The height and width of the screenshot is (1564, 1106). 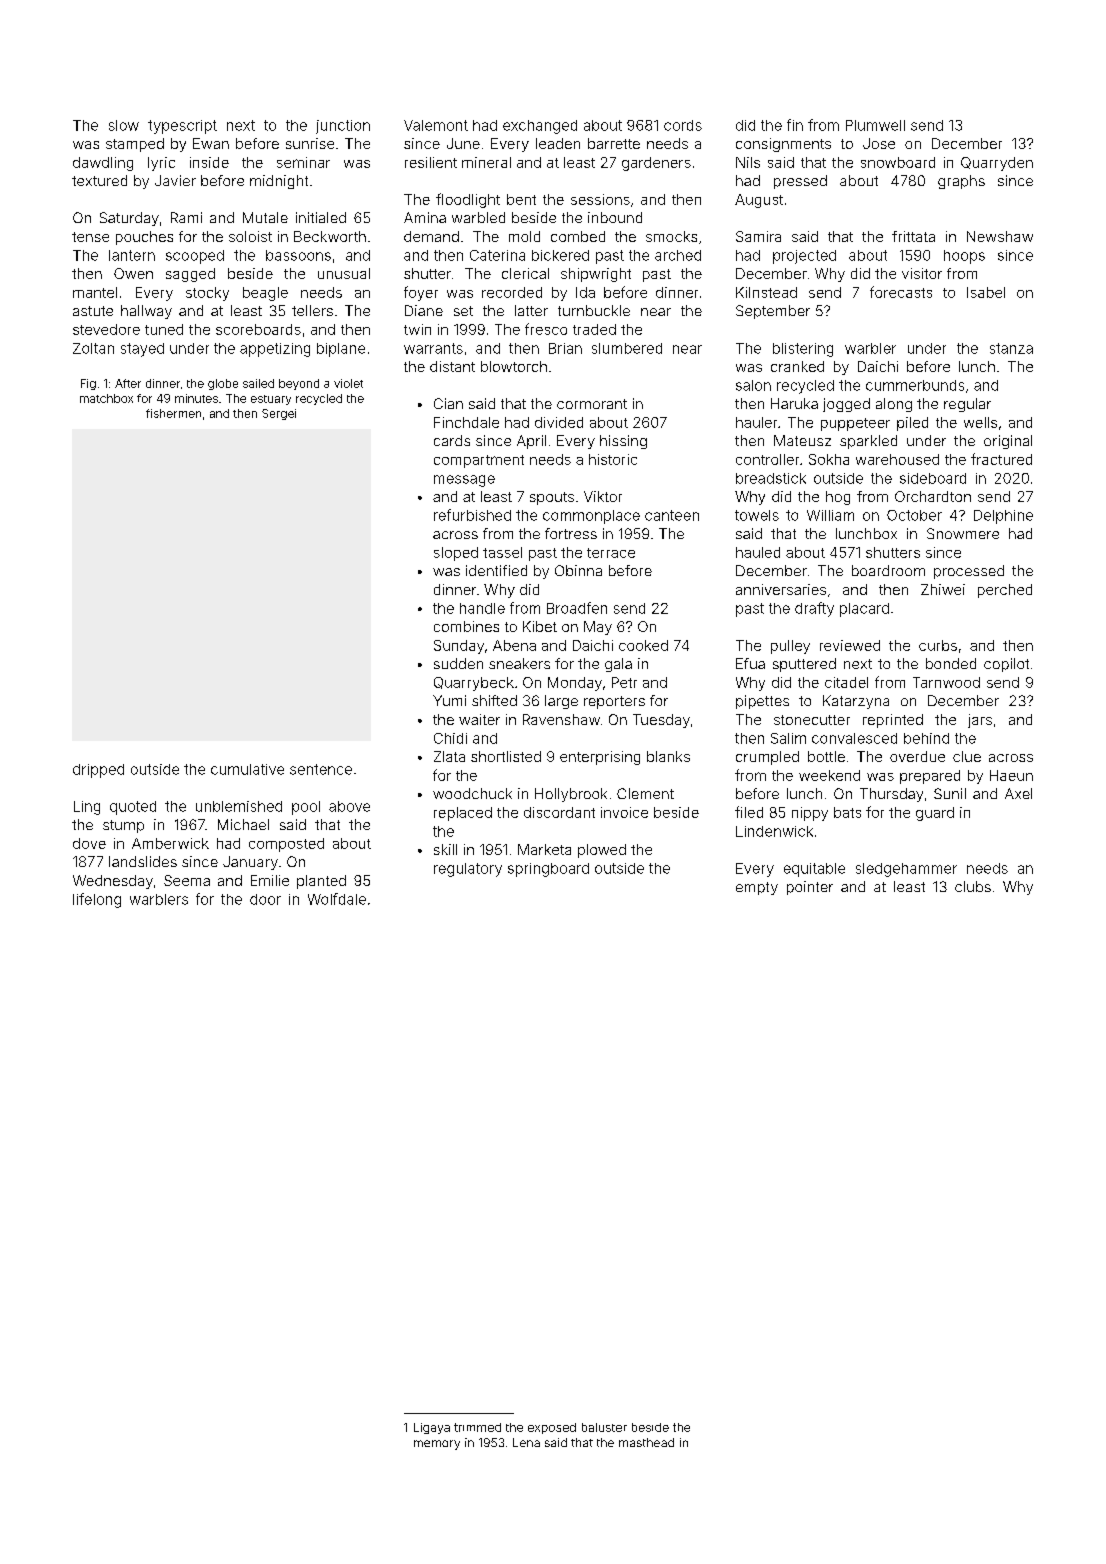 What do you see at coordinates (432, 1428) in the screenshot?
I see `Ligaya` at bounding box center [432, 1428].
